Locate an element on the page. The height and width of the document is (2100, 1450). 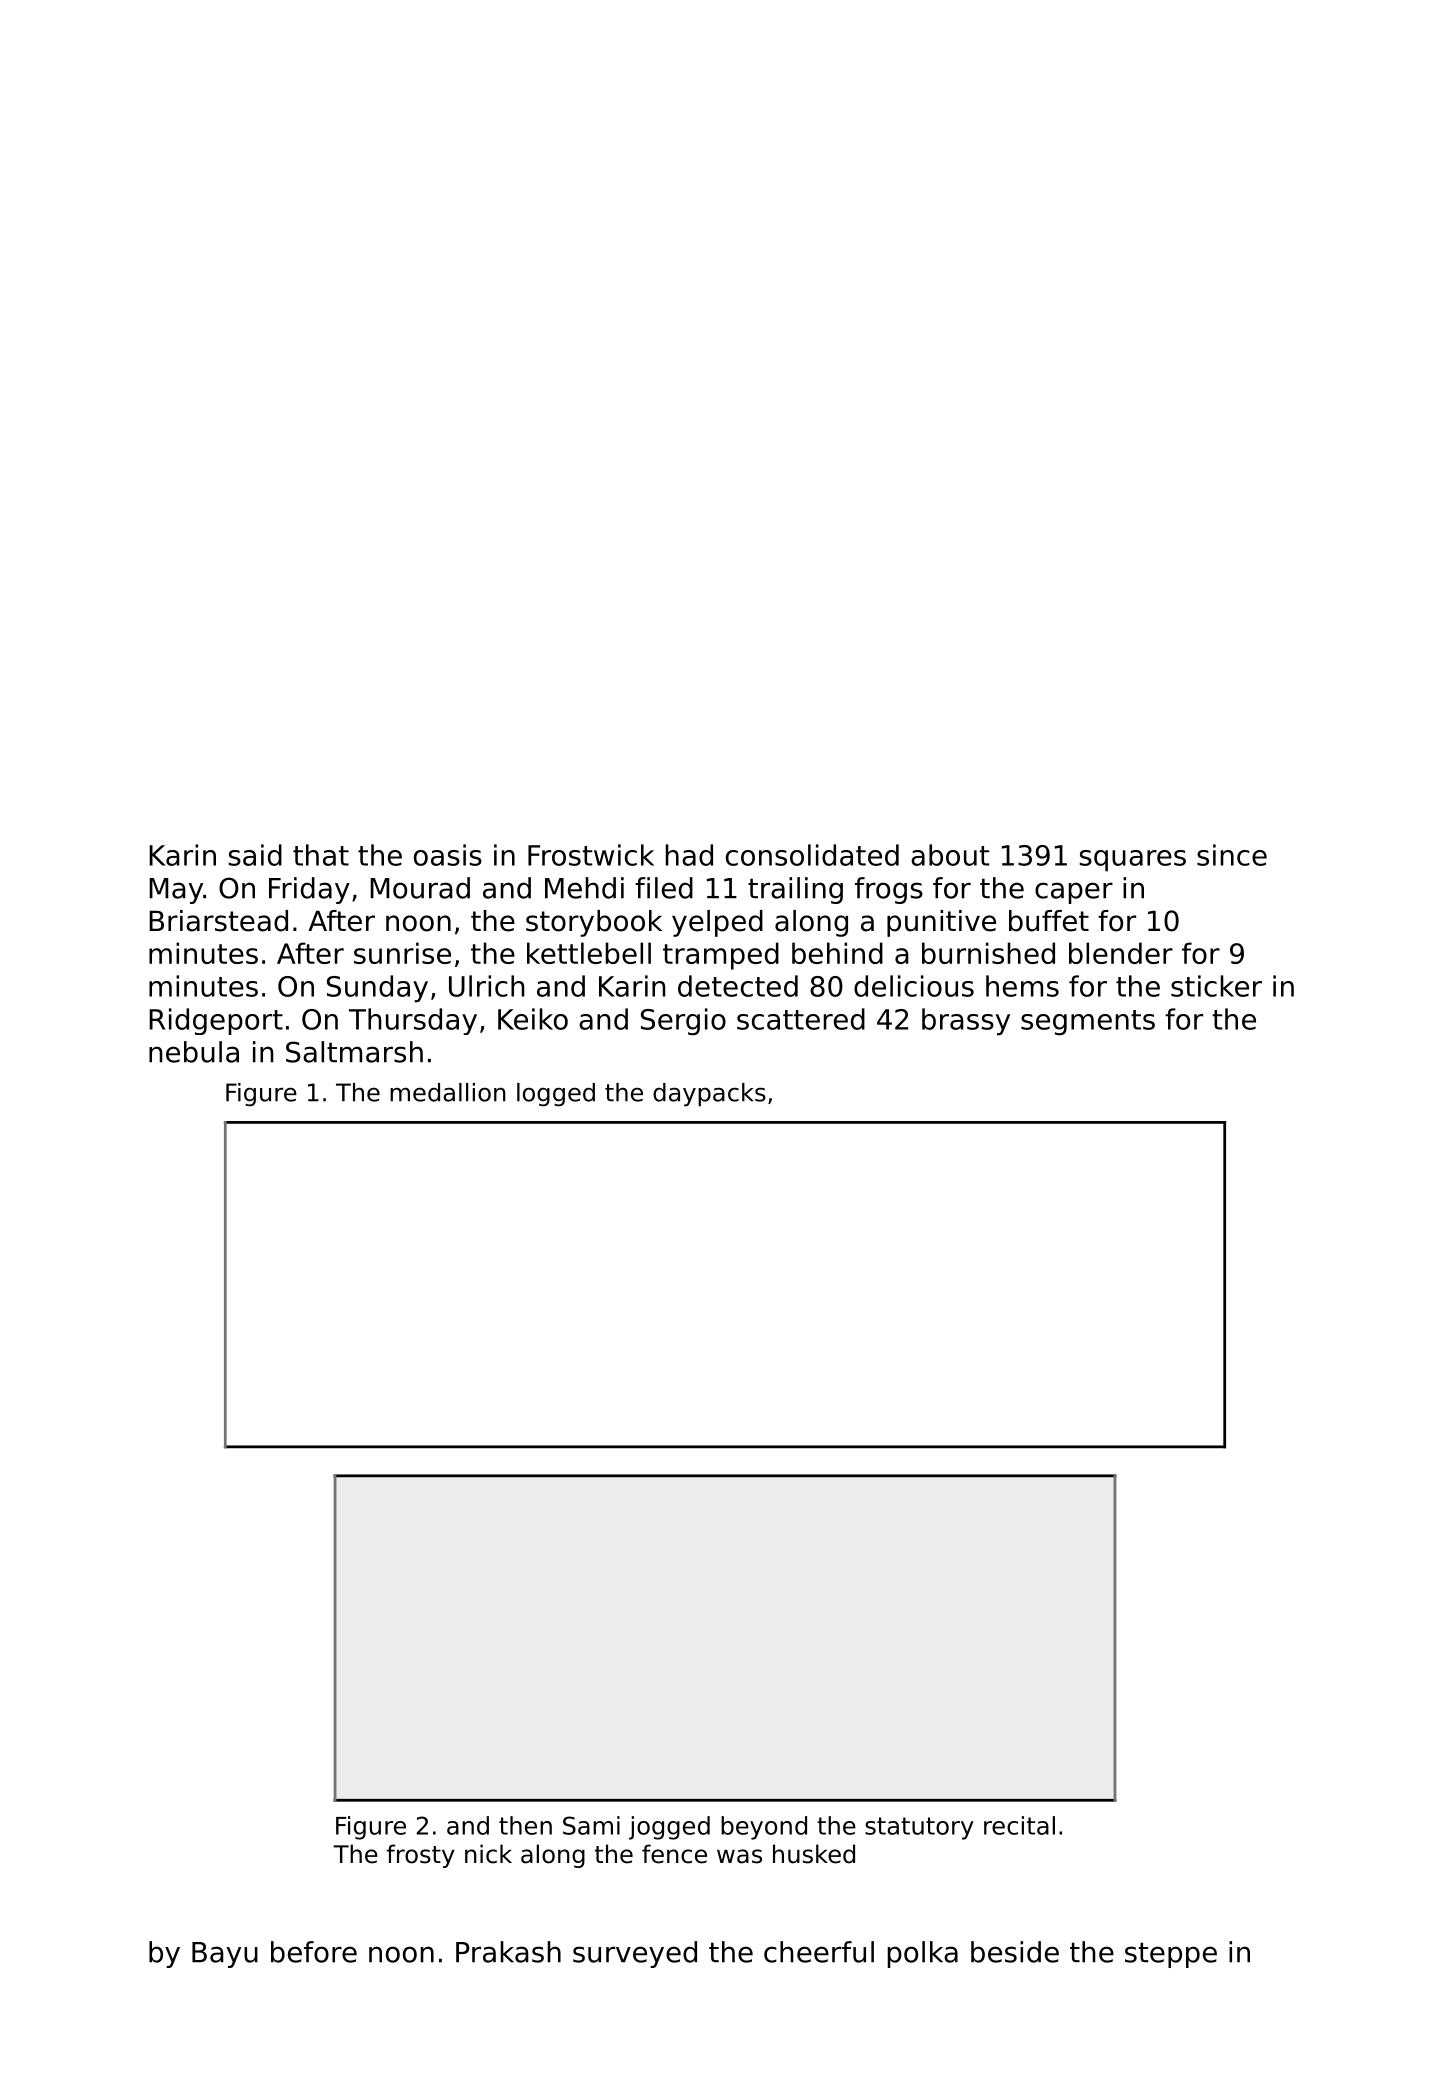
scattered is located at coordinates (801, 1019).
